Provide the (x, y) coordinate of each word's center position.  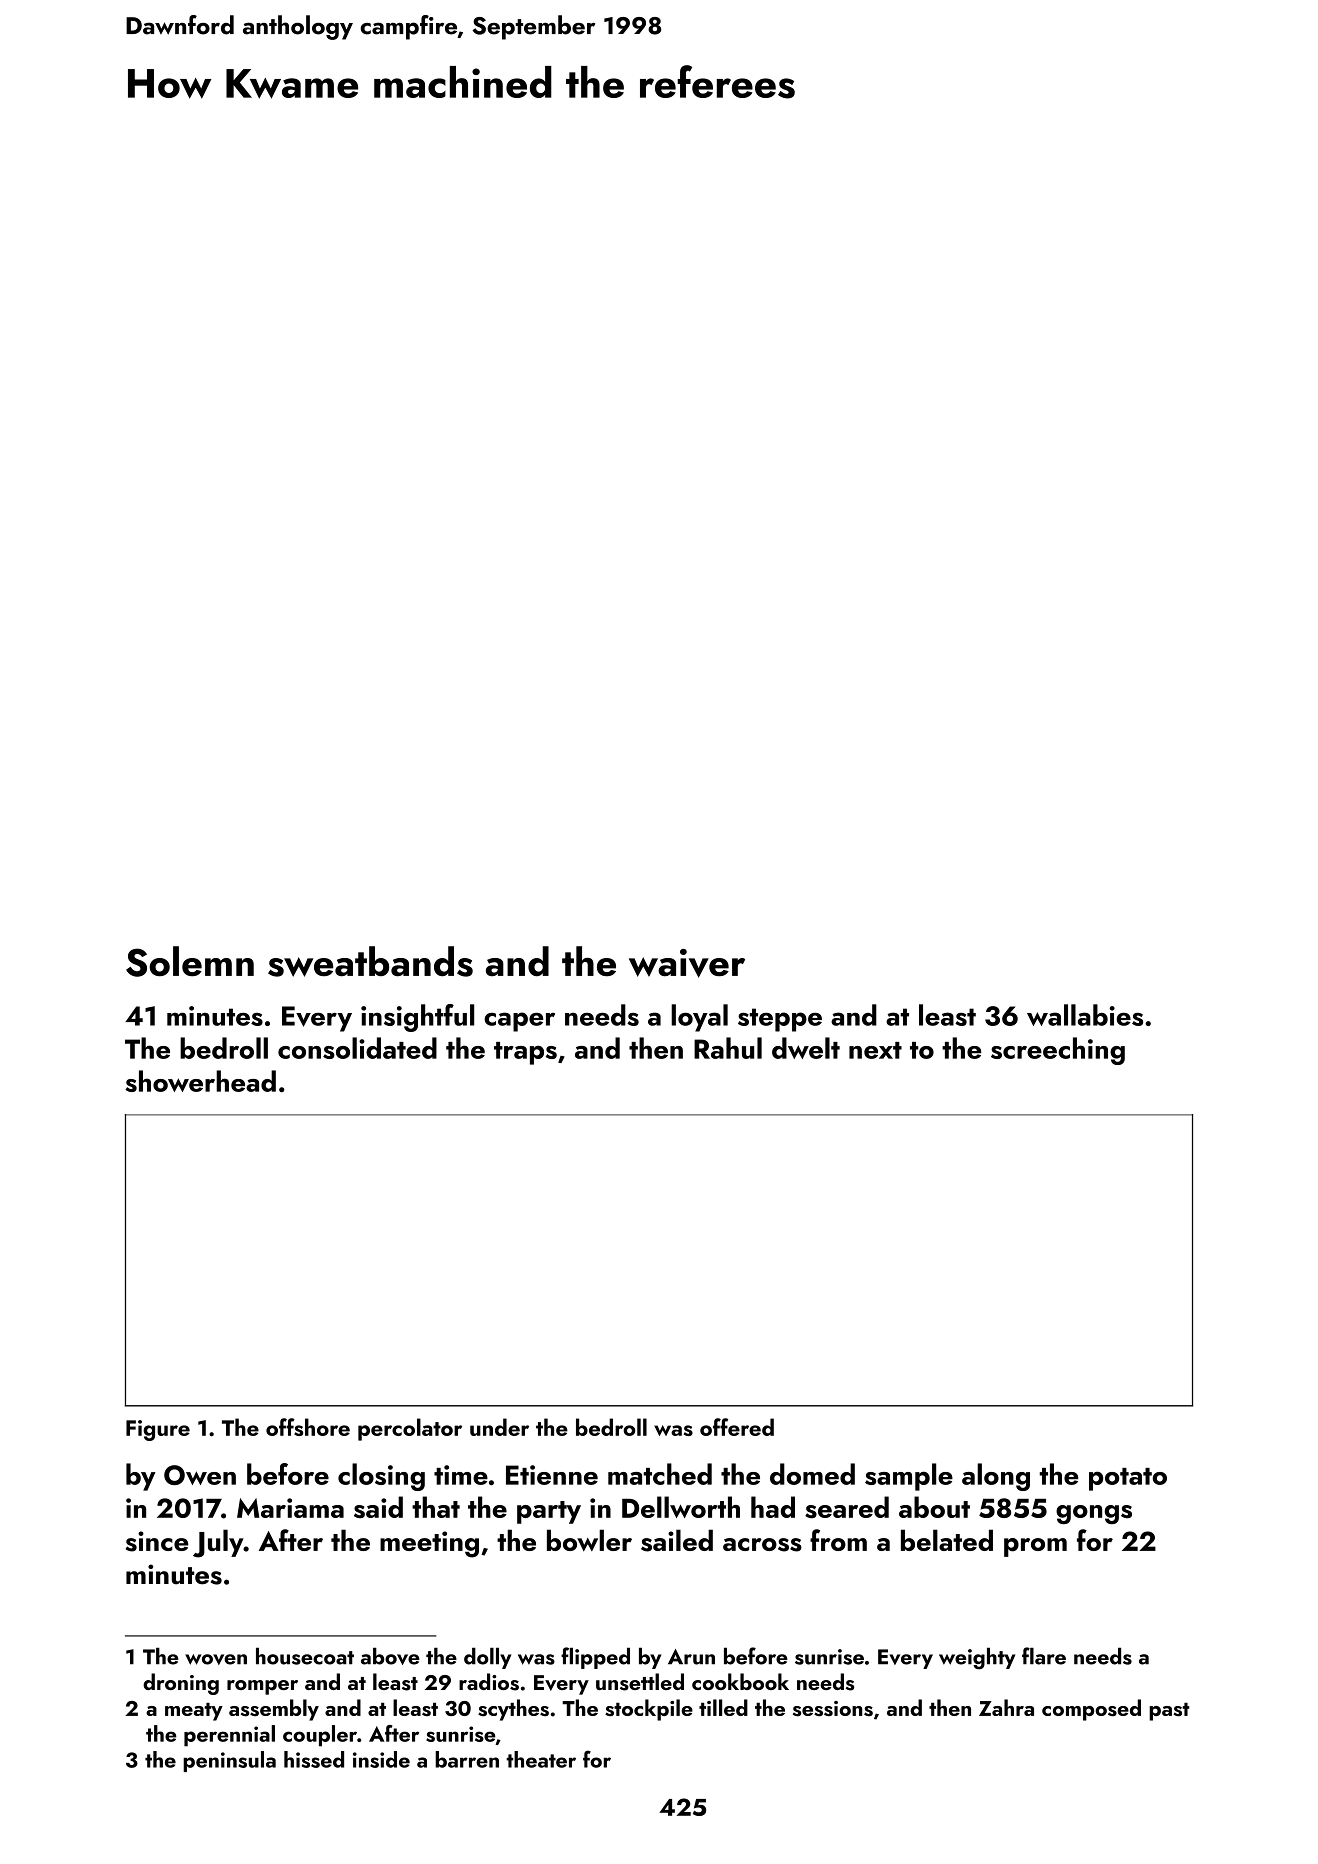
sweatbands (370, 961)
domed (812, 1474)
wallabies (1085, 1015)
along (996, 1477)
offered (737, 1427)
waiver (687, 963)
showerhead (200, 1081)
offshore (308, 1427)
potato (1128, 1479)
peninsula (229, 1761)
